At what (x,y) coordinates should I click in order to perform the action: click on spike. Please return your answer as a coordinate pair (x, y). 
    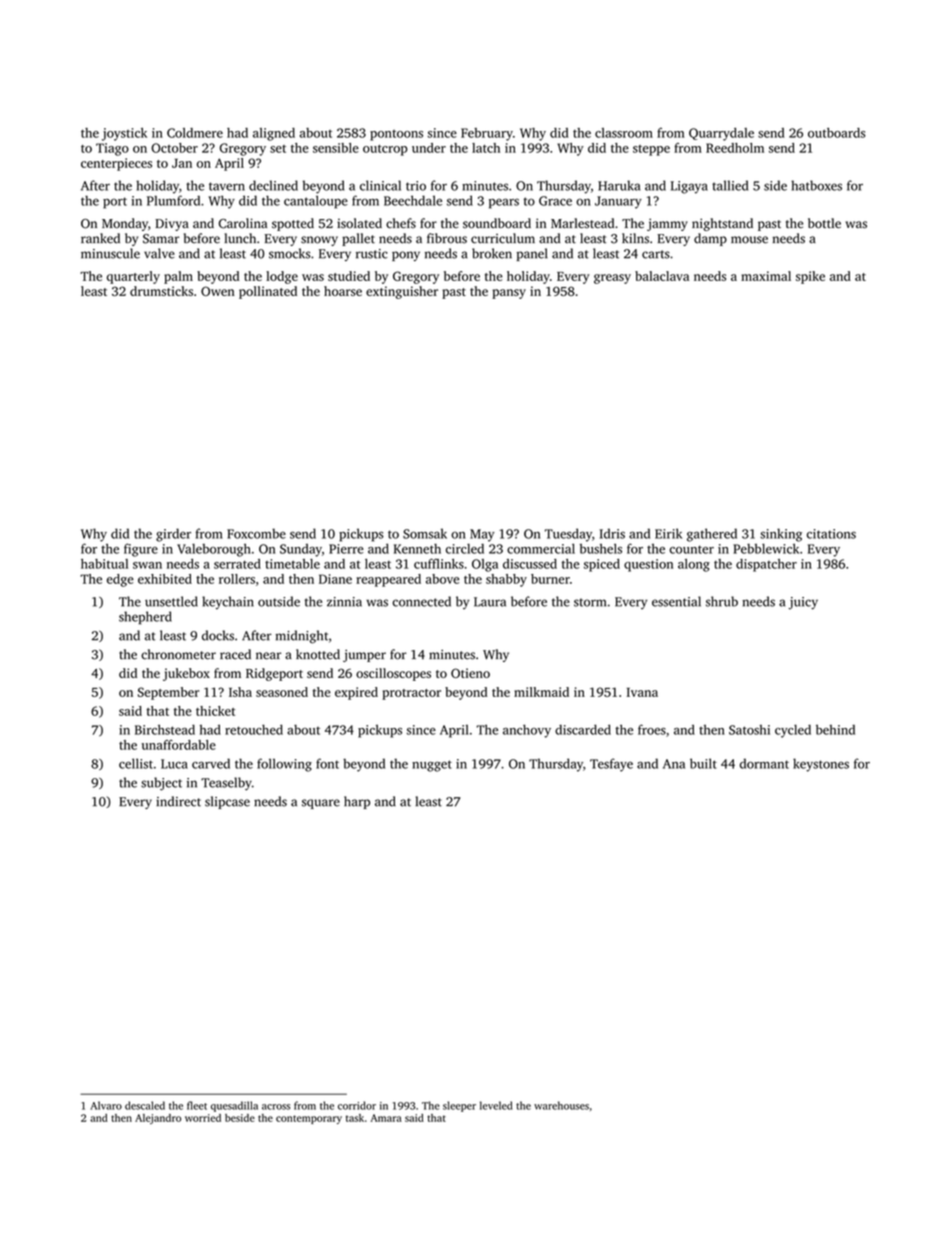
    Looking at the image, I should click on (810, 277).
